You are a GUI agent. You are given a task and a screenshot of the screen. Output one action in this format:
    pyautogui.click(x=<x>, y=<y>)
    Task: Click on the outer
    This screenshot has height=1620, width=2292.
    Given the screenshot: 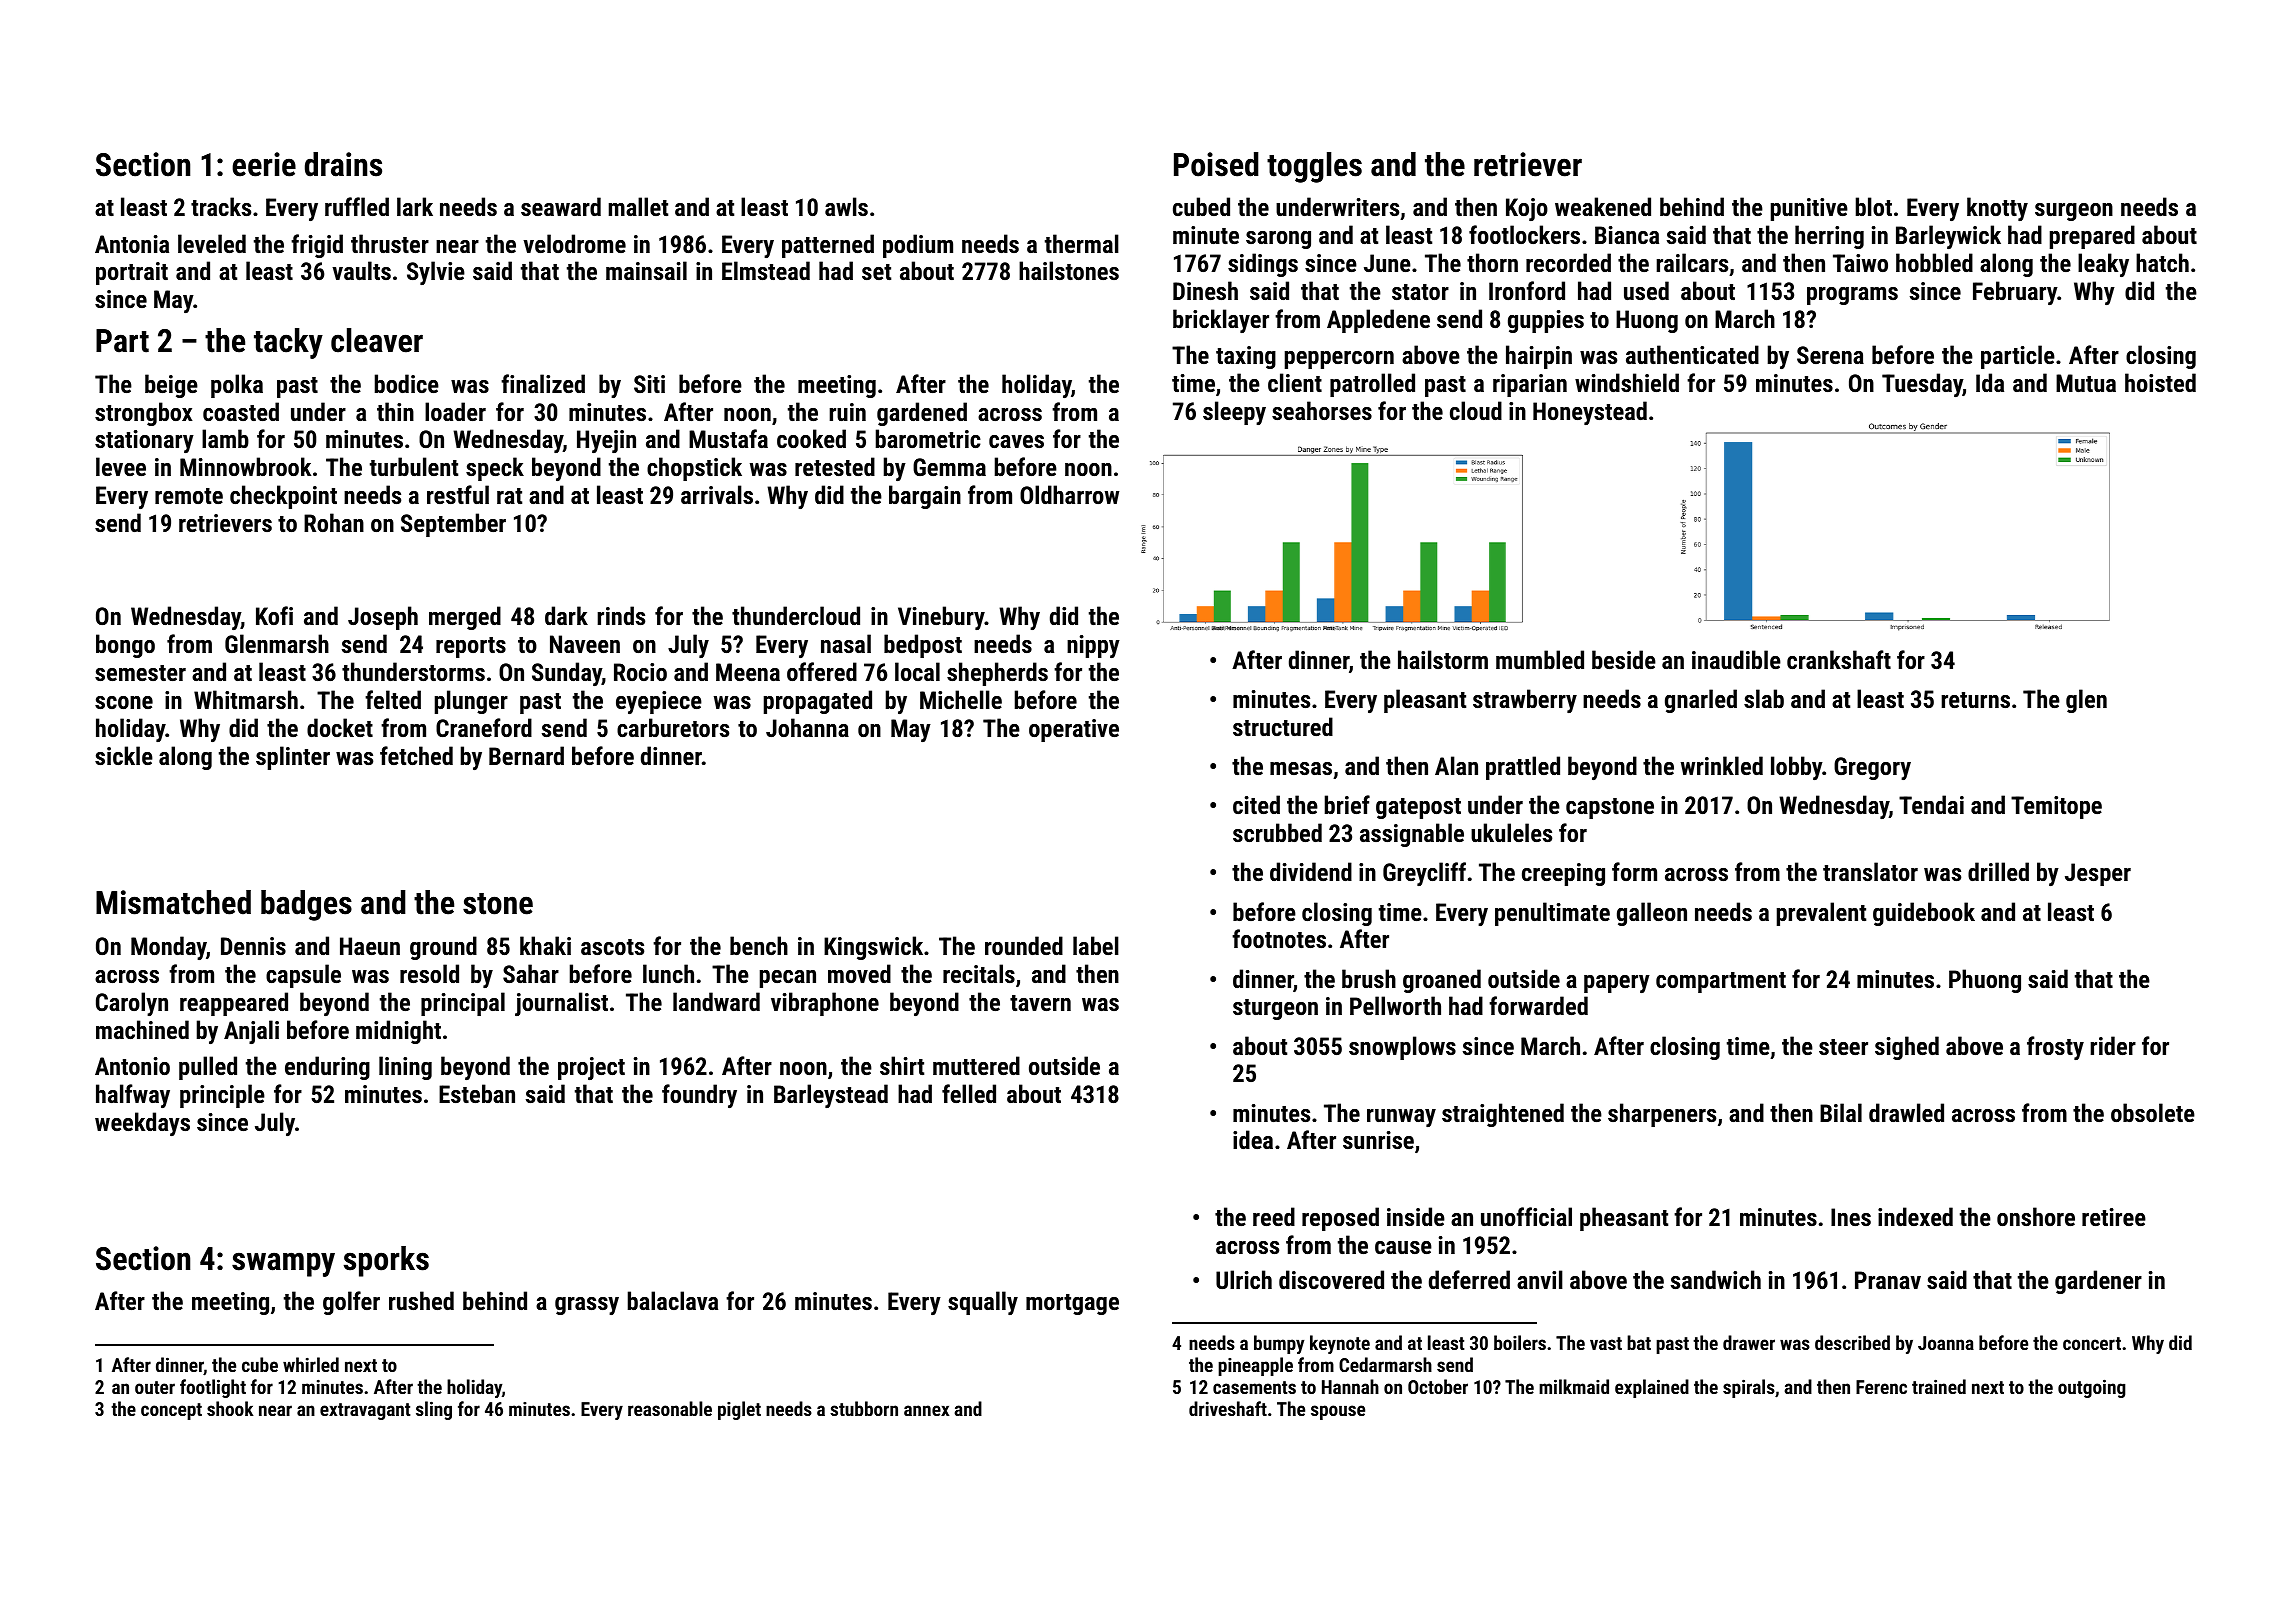 What is the action you would take?
    pyautogui.click(x=155, y=1387)
